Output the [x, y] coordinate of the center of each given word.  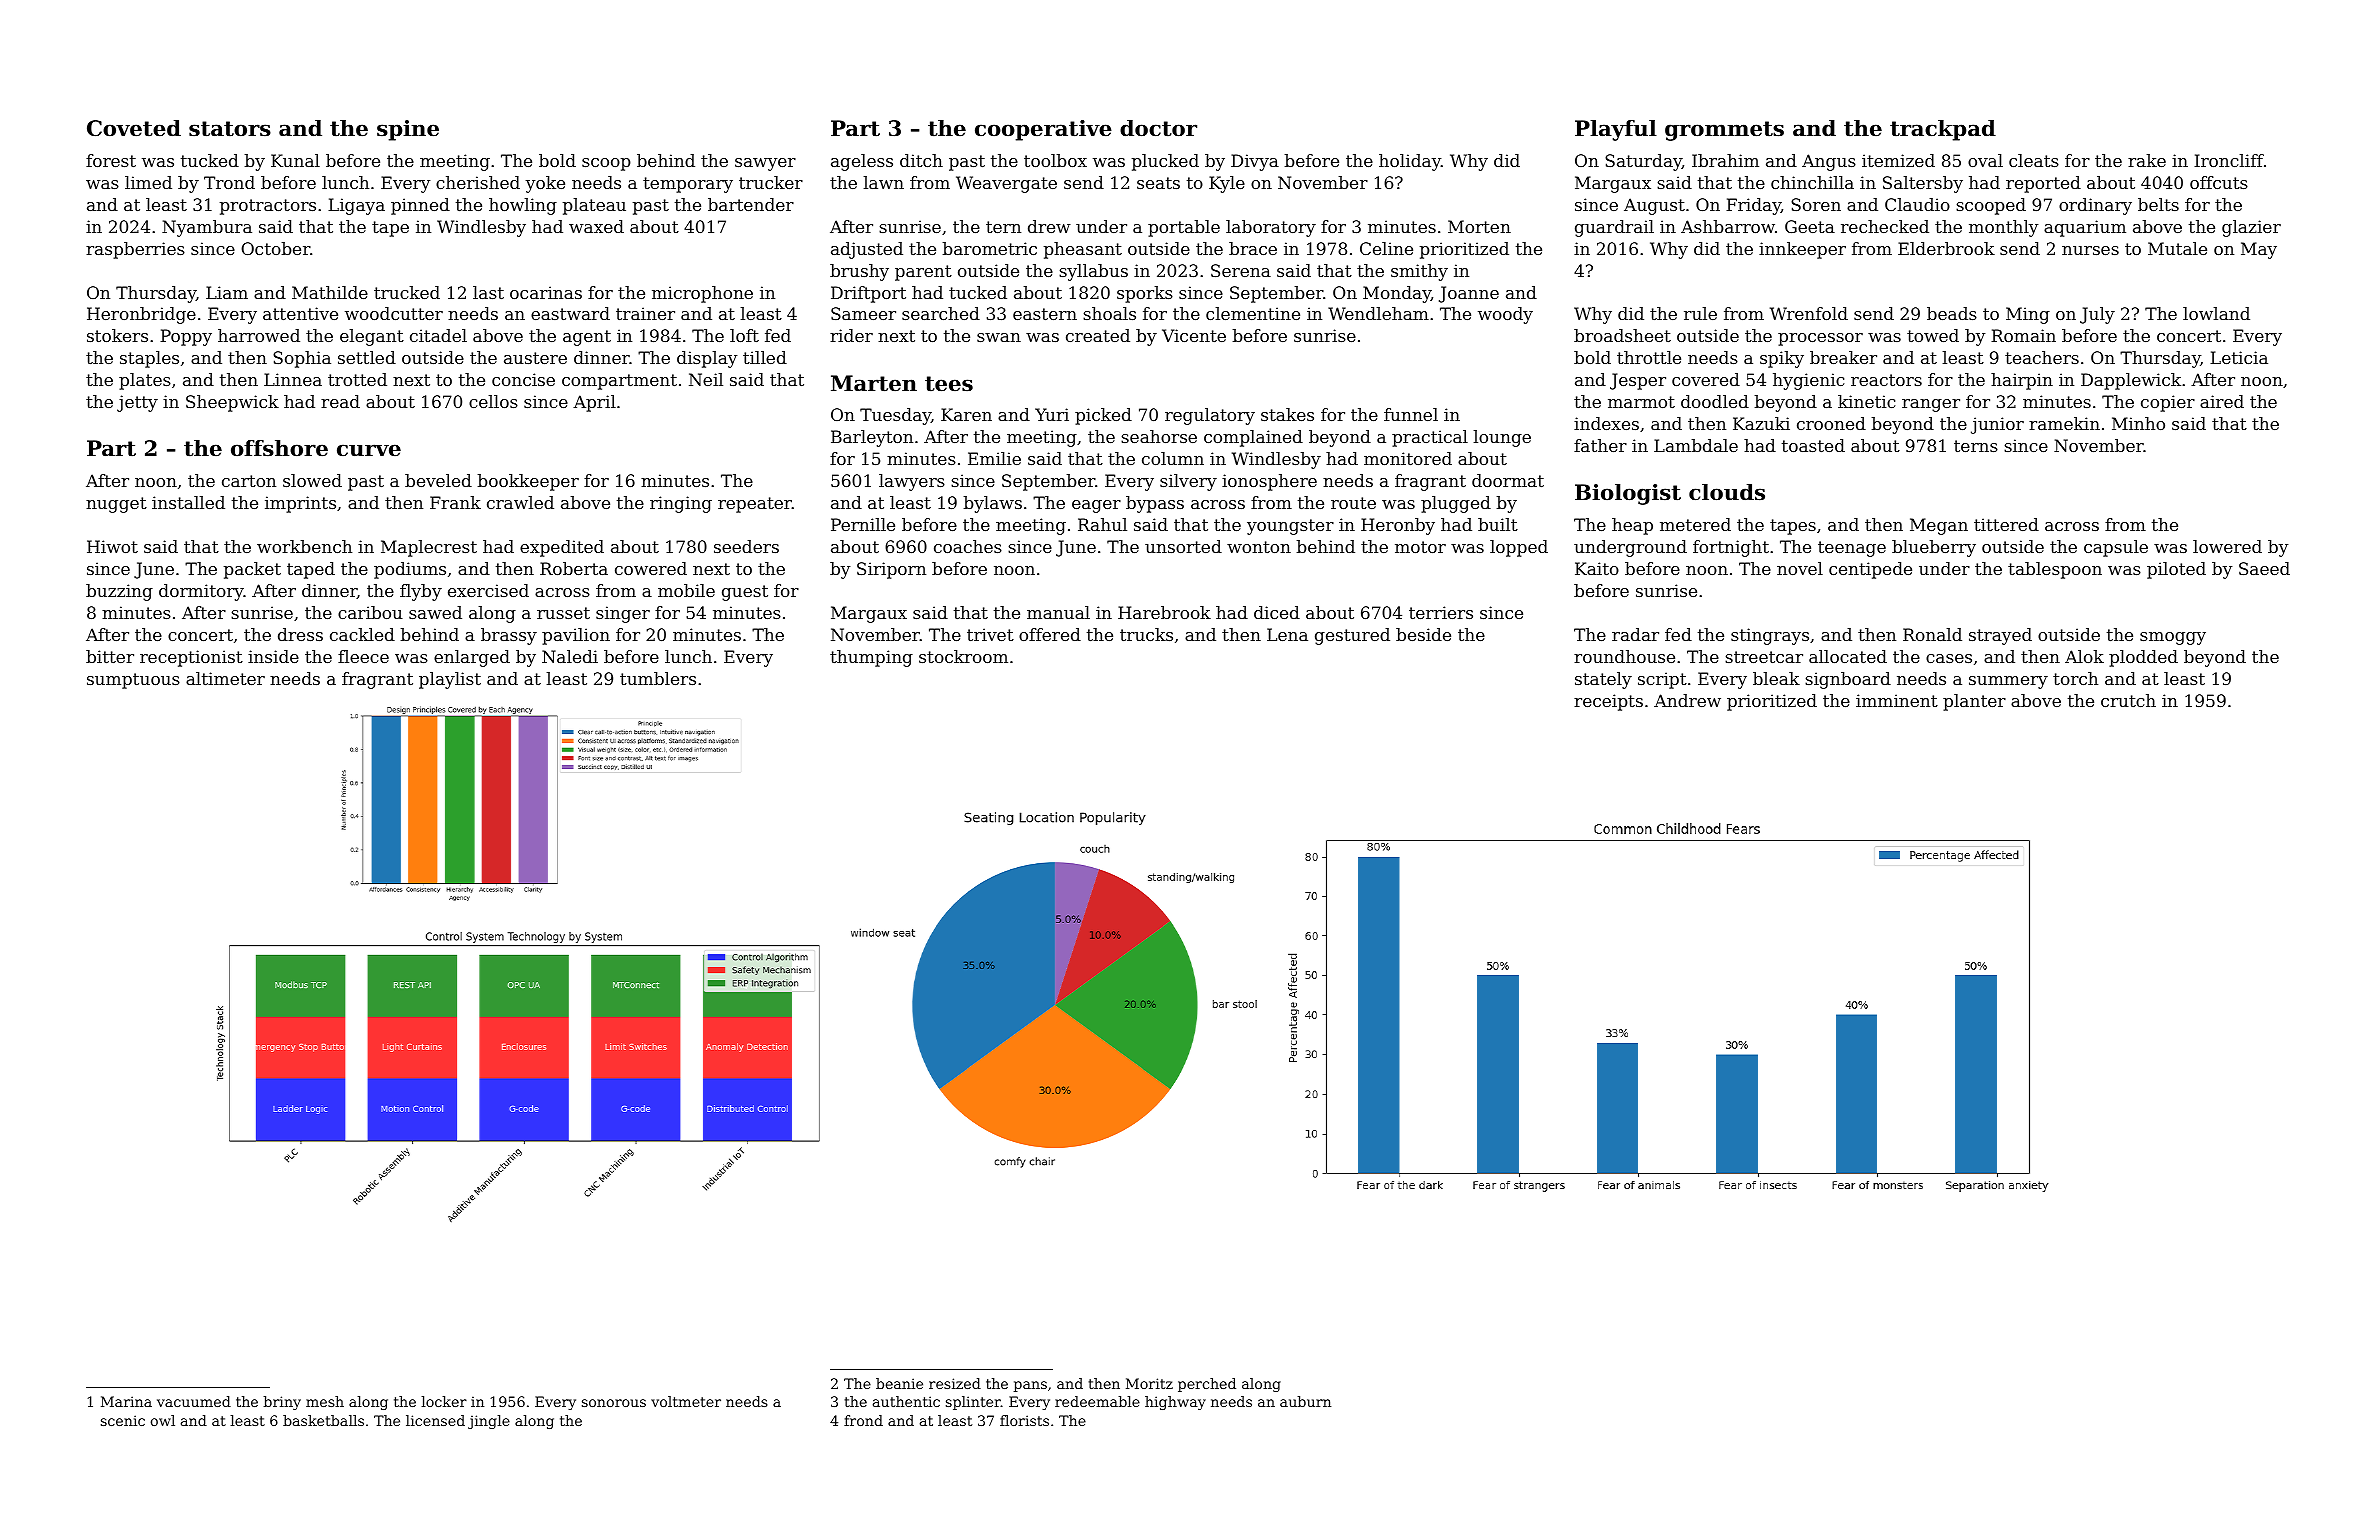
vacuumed [194, 1401]
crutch [2128, 700]
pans [1030, 1386]
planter [1974, 702]
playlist [450, 680]
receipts [1608, 702]
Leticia [2239, 357]
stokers [117, 335]
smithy [1419, 272]
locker [444, 1401]
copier [2168, 403]
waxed [596, 226]
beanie [899, 1383]
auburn [1305, 1401]
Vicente [1194, 335]
